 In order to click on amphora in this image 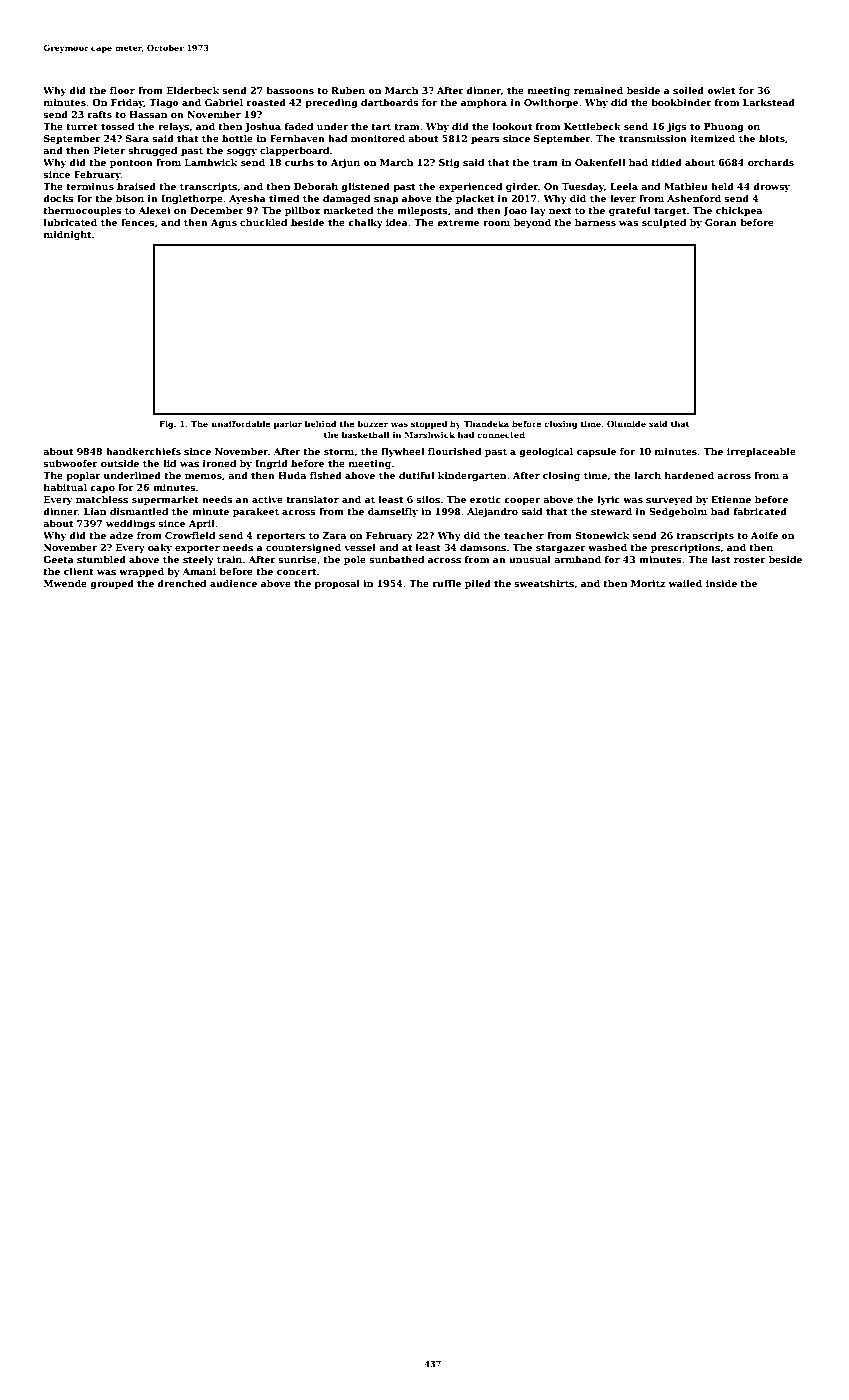, I will do `click(484, 103)`.
